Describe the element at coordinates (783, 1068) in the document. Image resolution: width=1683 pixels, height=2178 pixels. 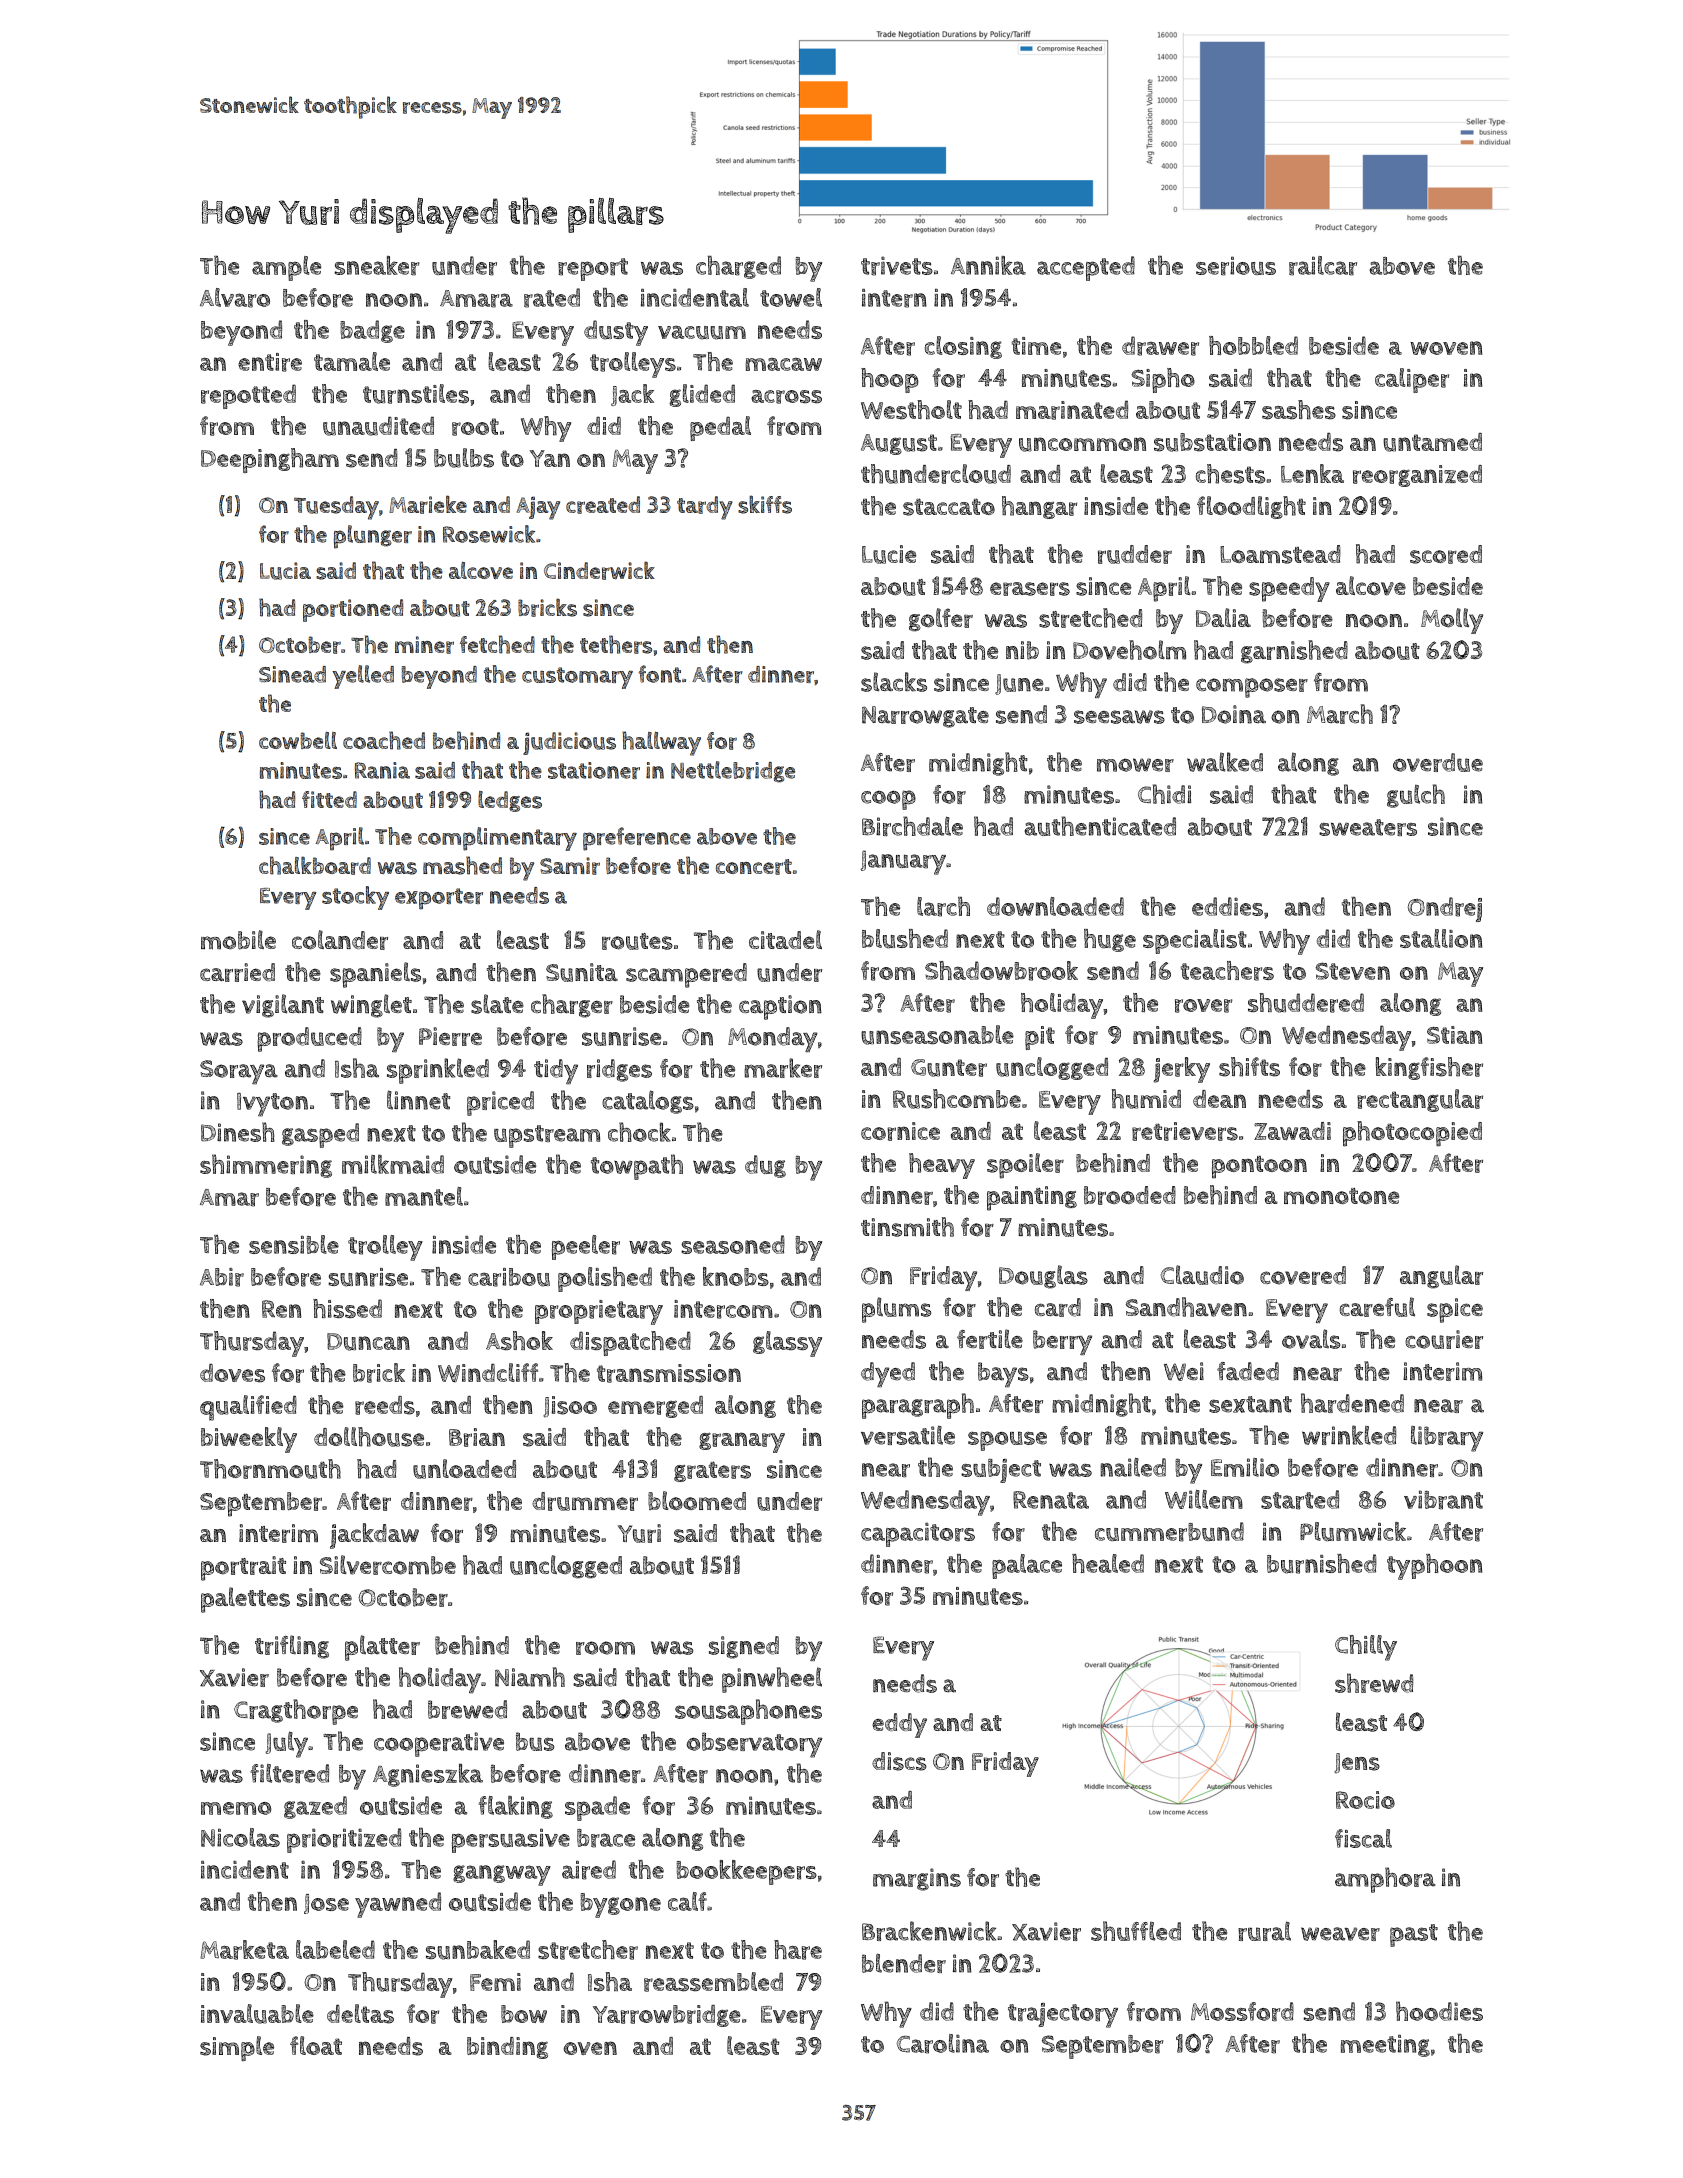
I see `marker` at that location.
